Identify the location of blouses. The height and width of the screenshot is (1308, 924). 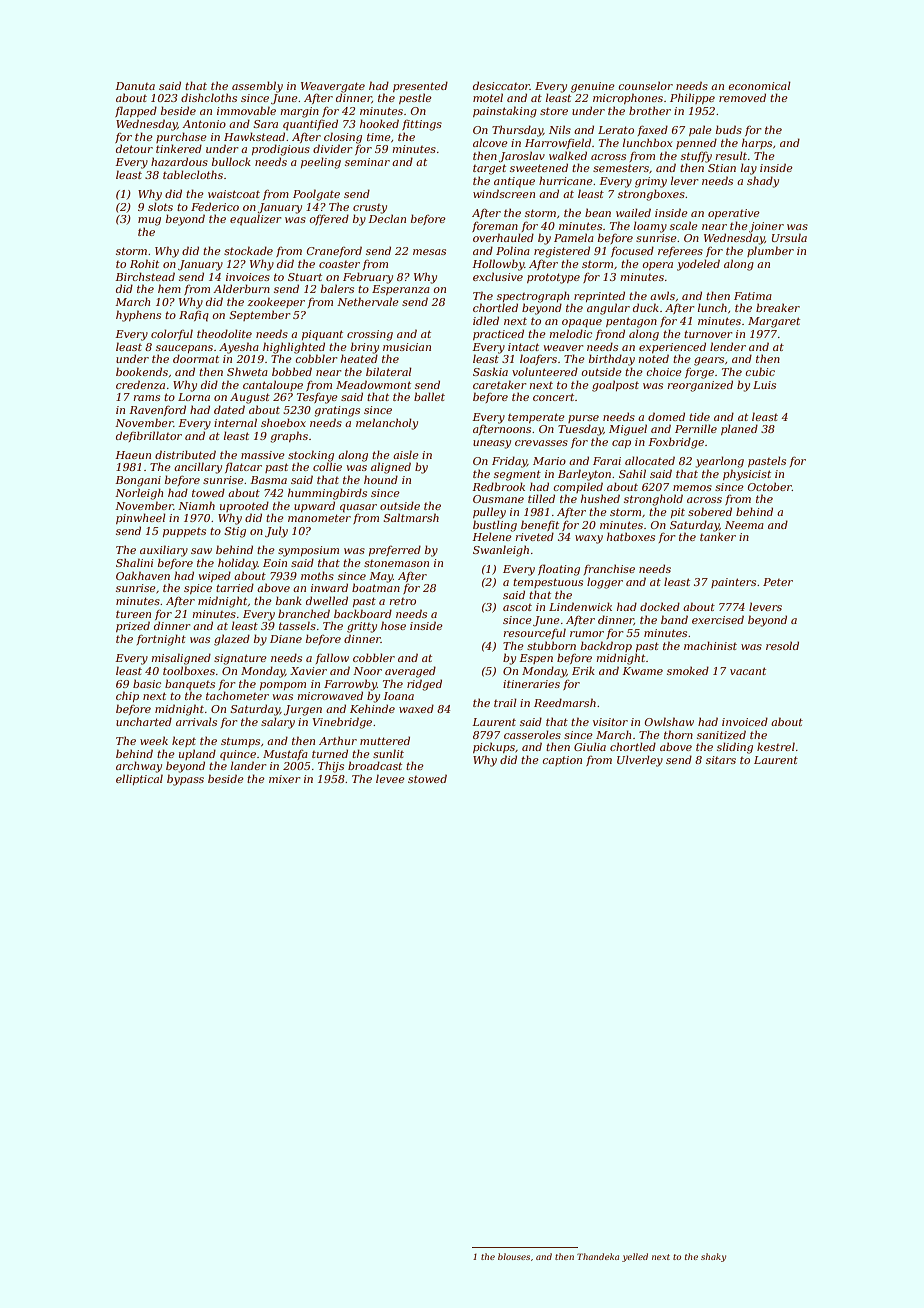
(514, 1256).
